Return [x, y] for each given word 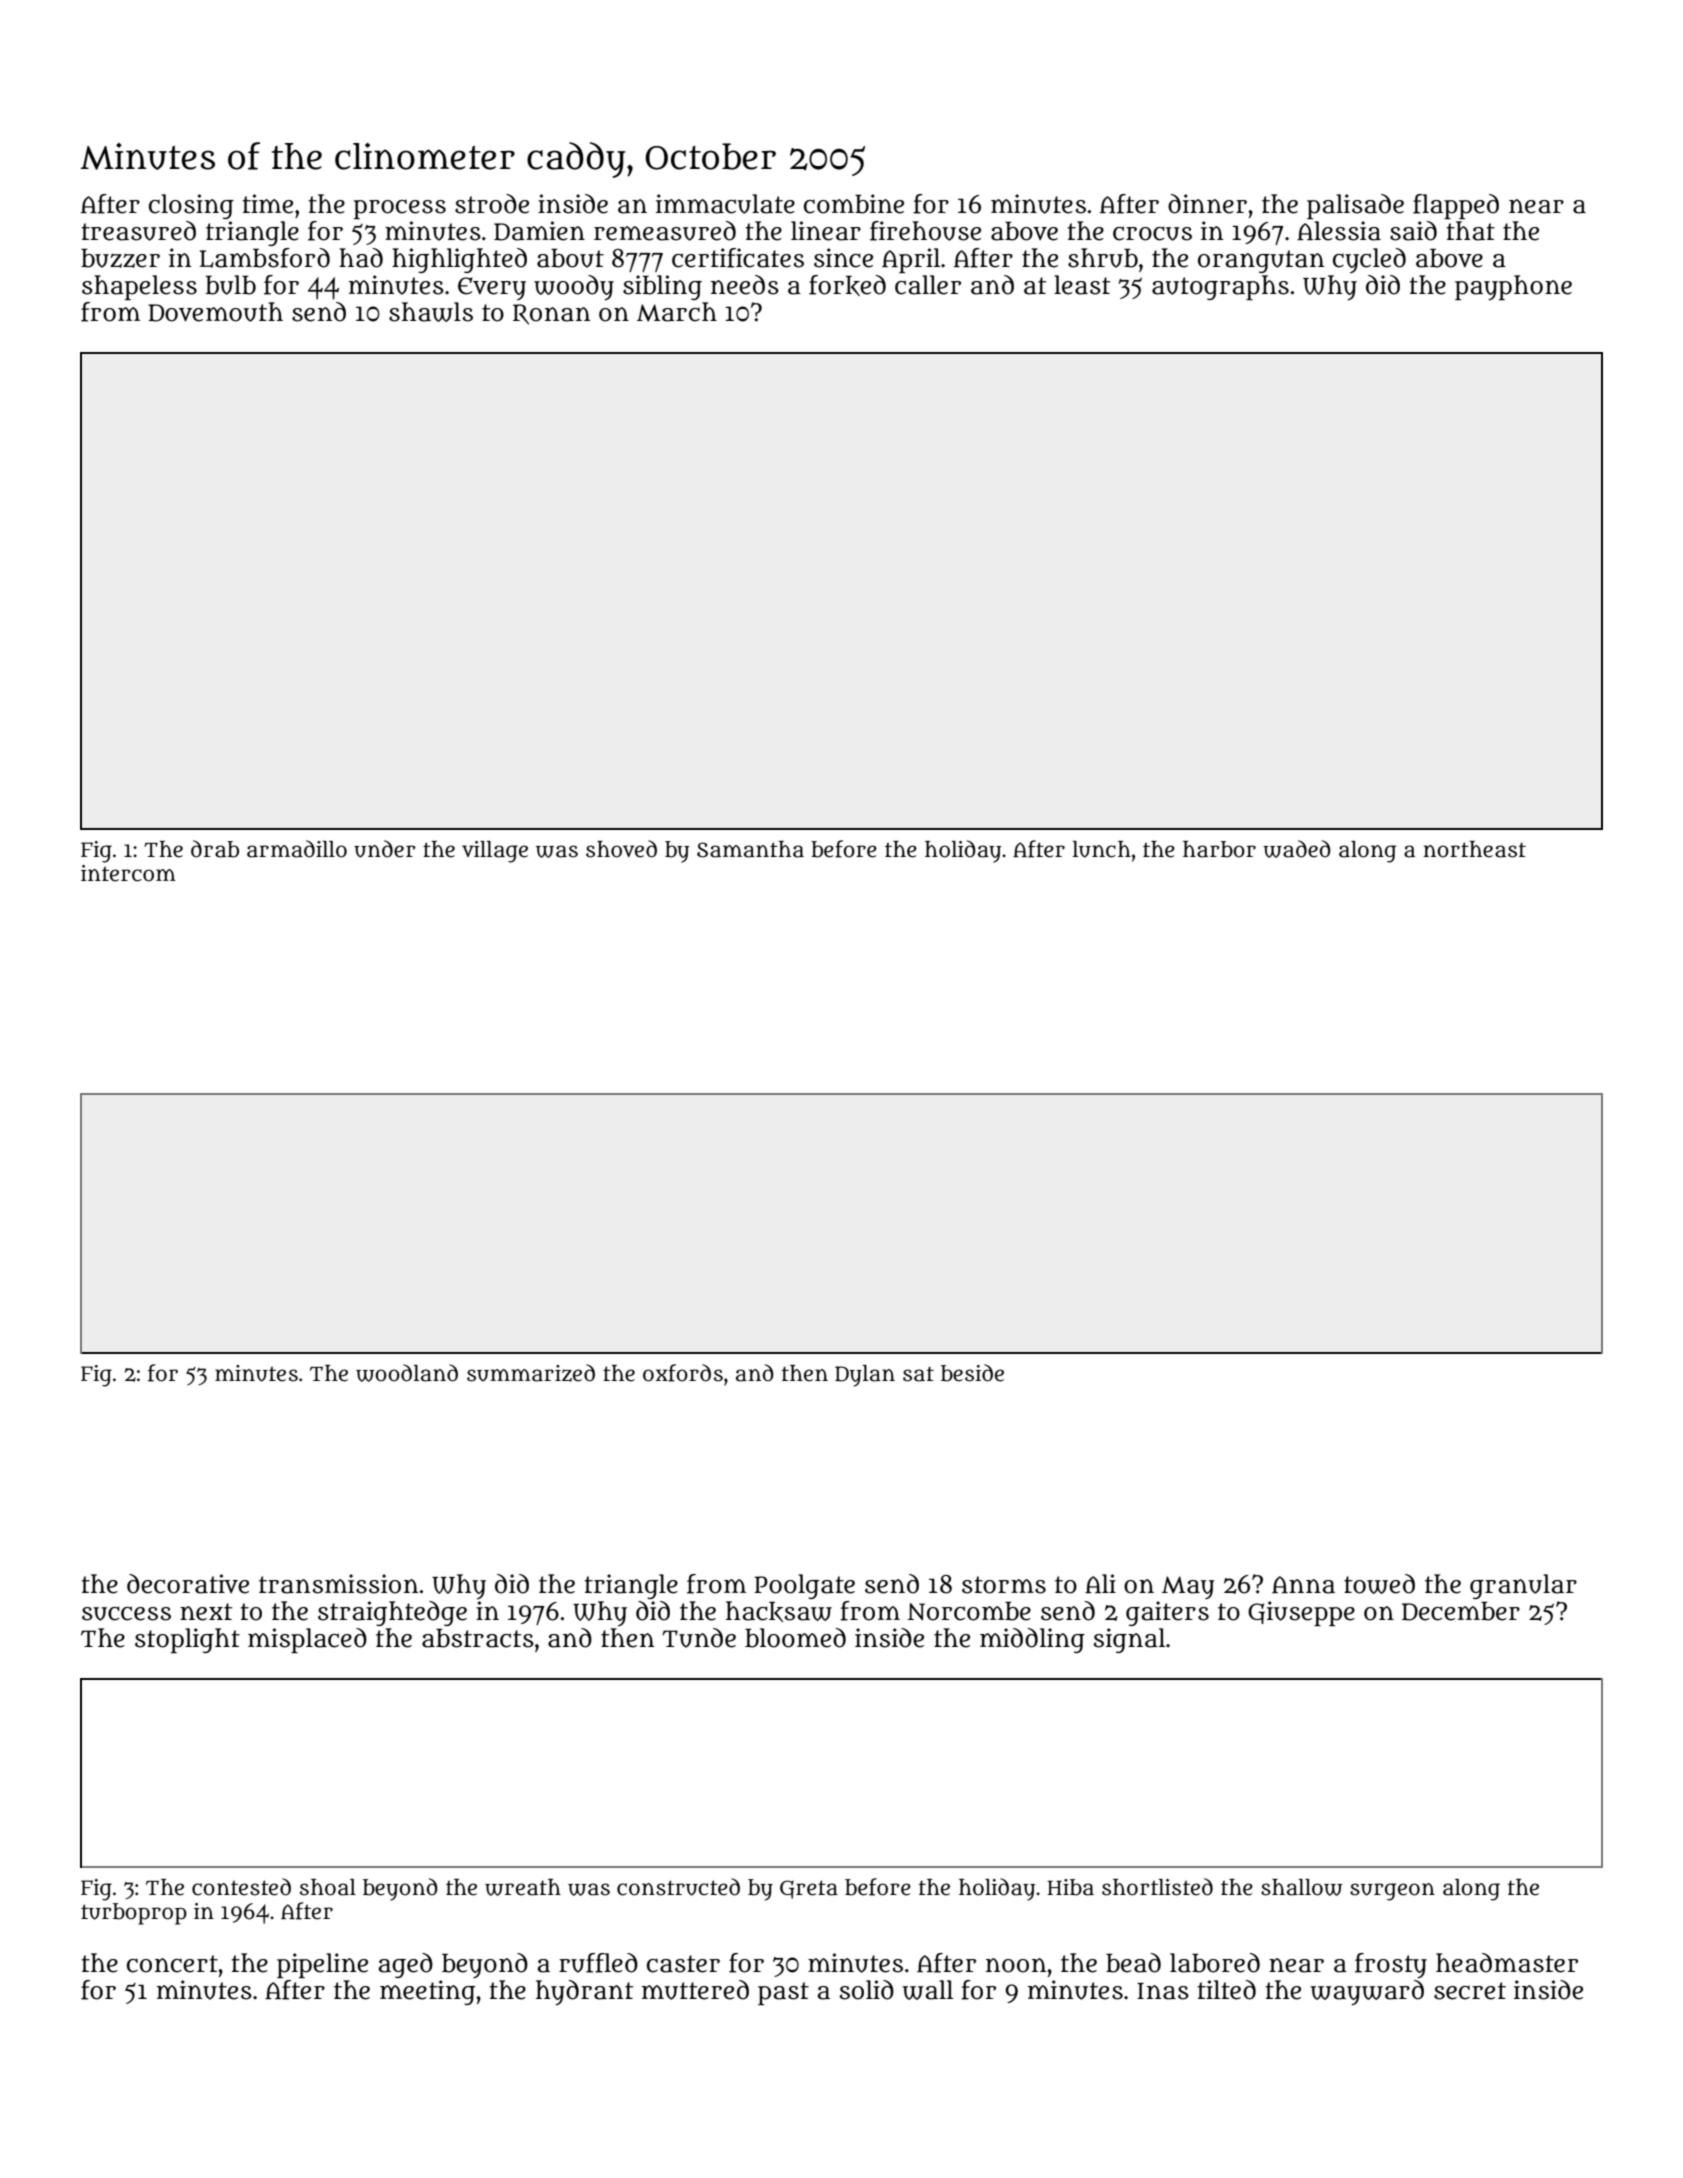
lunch [1102, 849]
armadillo [297, 849]
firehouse [925, 231]
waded [1297, 849]
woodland [407, 1373]
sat [918, 1374]
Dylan [865, 1376]
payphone [1513, 288]
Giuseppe [1301, 1613]
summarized [531, 1373]
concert [172, 1964]
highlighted [459, 260]
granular [1523, 1586]
